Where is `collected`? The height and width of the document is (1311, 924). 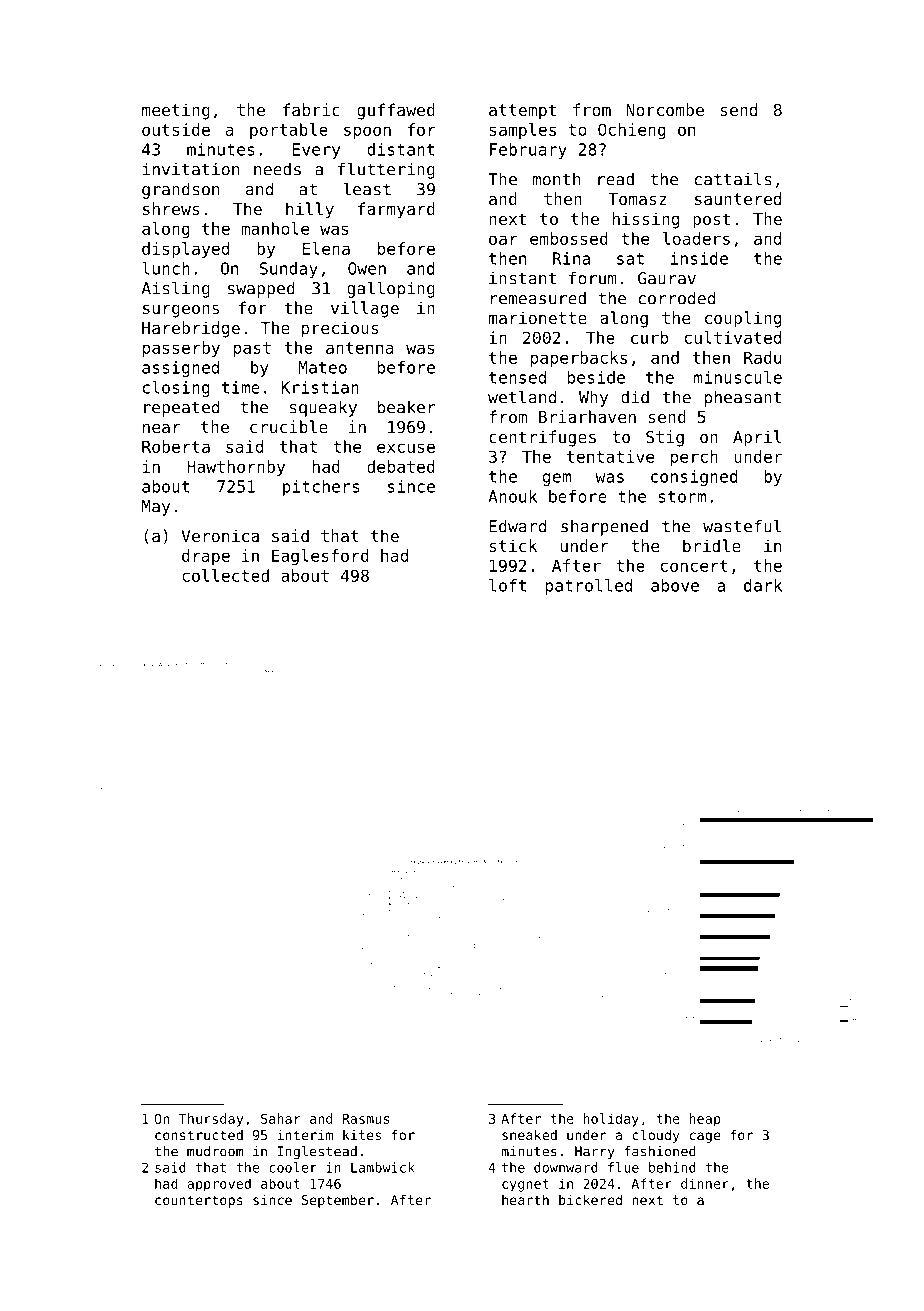
collected is located at coordinates (225, 575).
